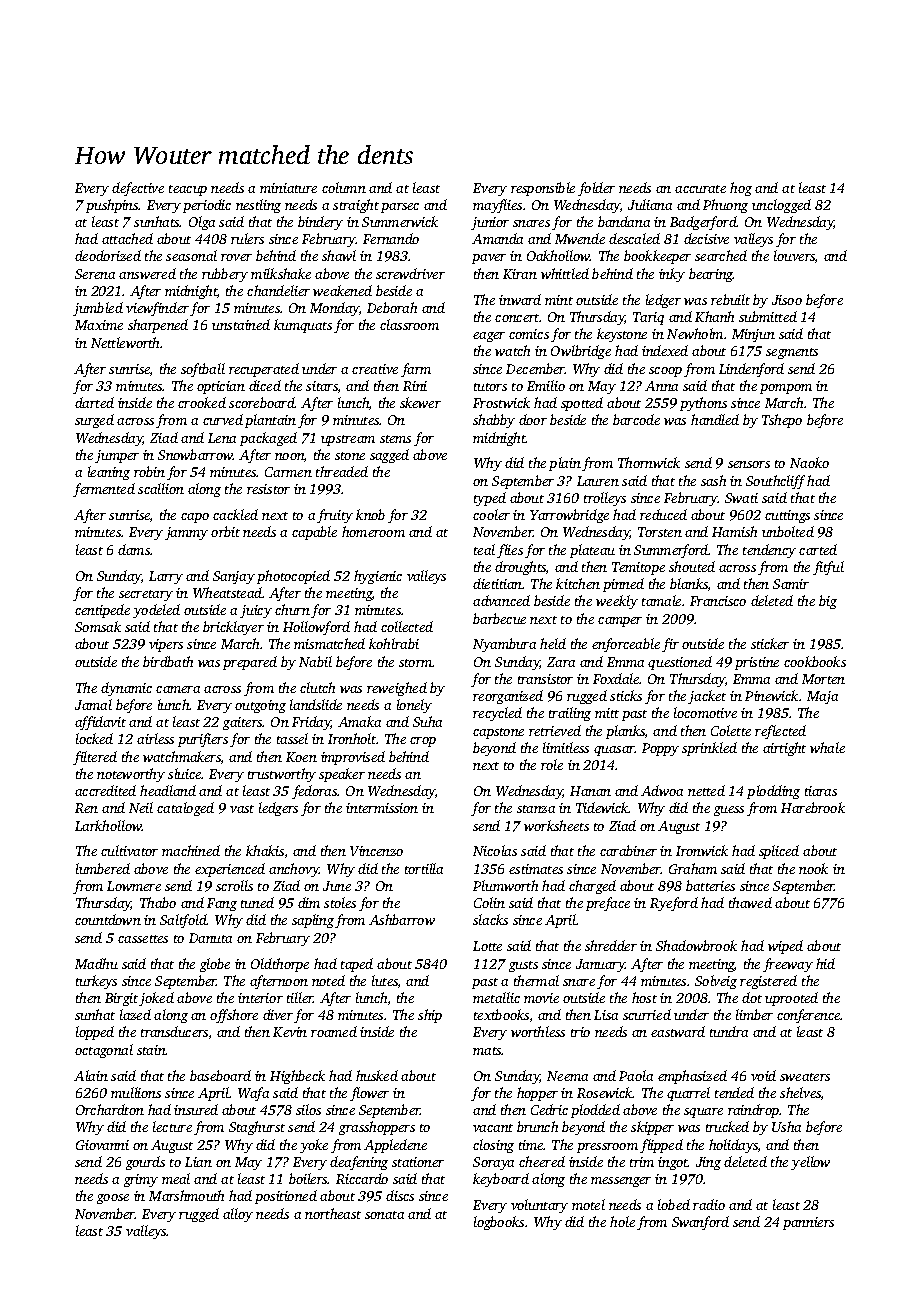  Describe the element at coordinates (809, 1016) in the document. I see `conference` at that location.
